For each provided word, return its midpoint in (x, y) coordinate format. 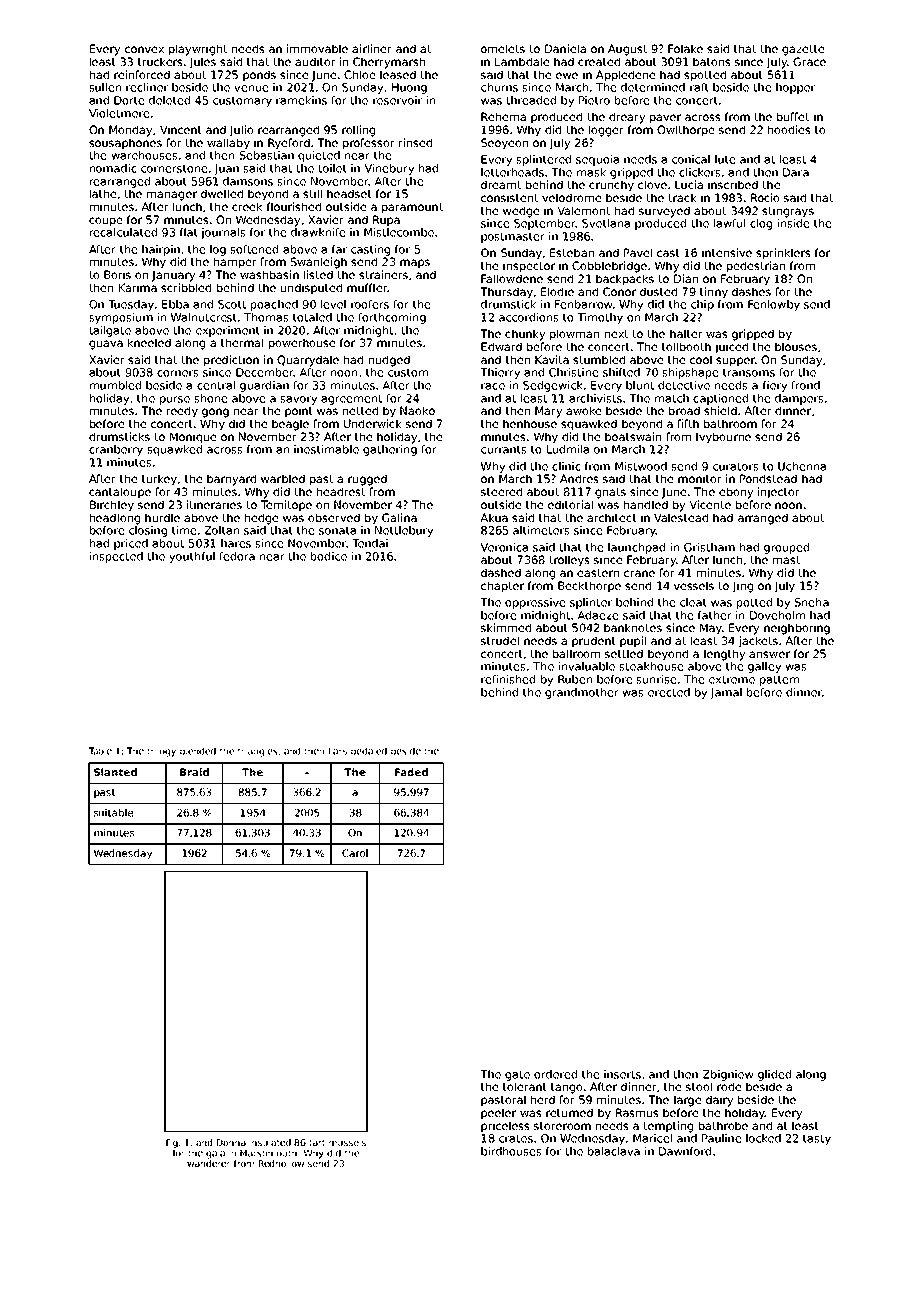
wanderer (208, 1163)
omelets (503, 48)
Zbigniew (728, 1075)
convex (144, 49)
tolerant (525, 1086)
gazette (803, 50)
